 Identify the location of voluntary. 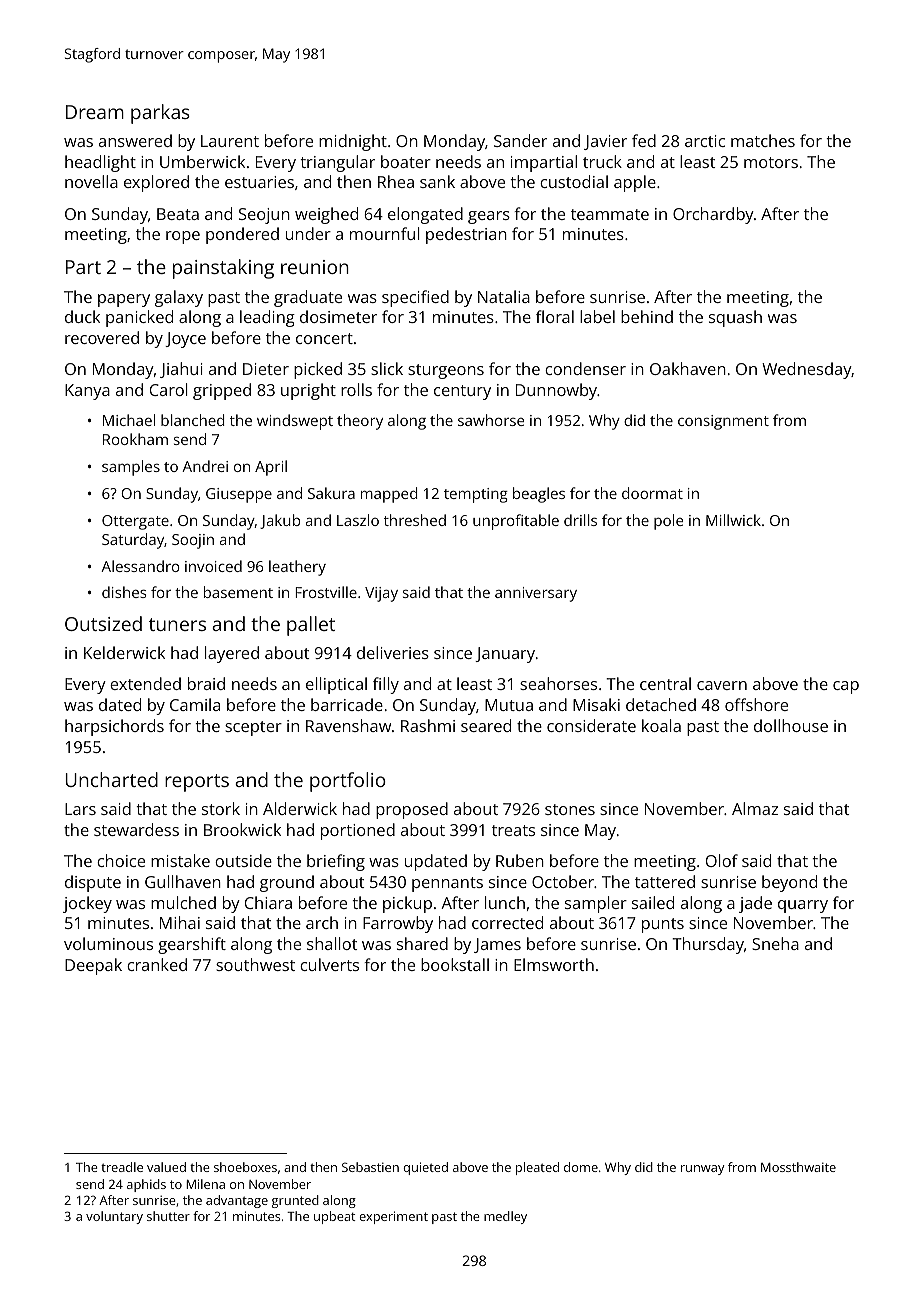
(114, 1217).
